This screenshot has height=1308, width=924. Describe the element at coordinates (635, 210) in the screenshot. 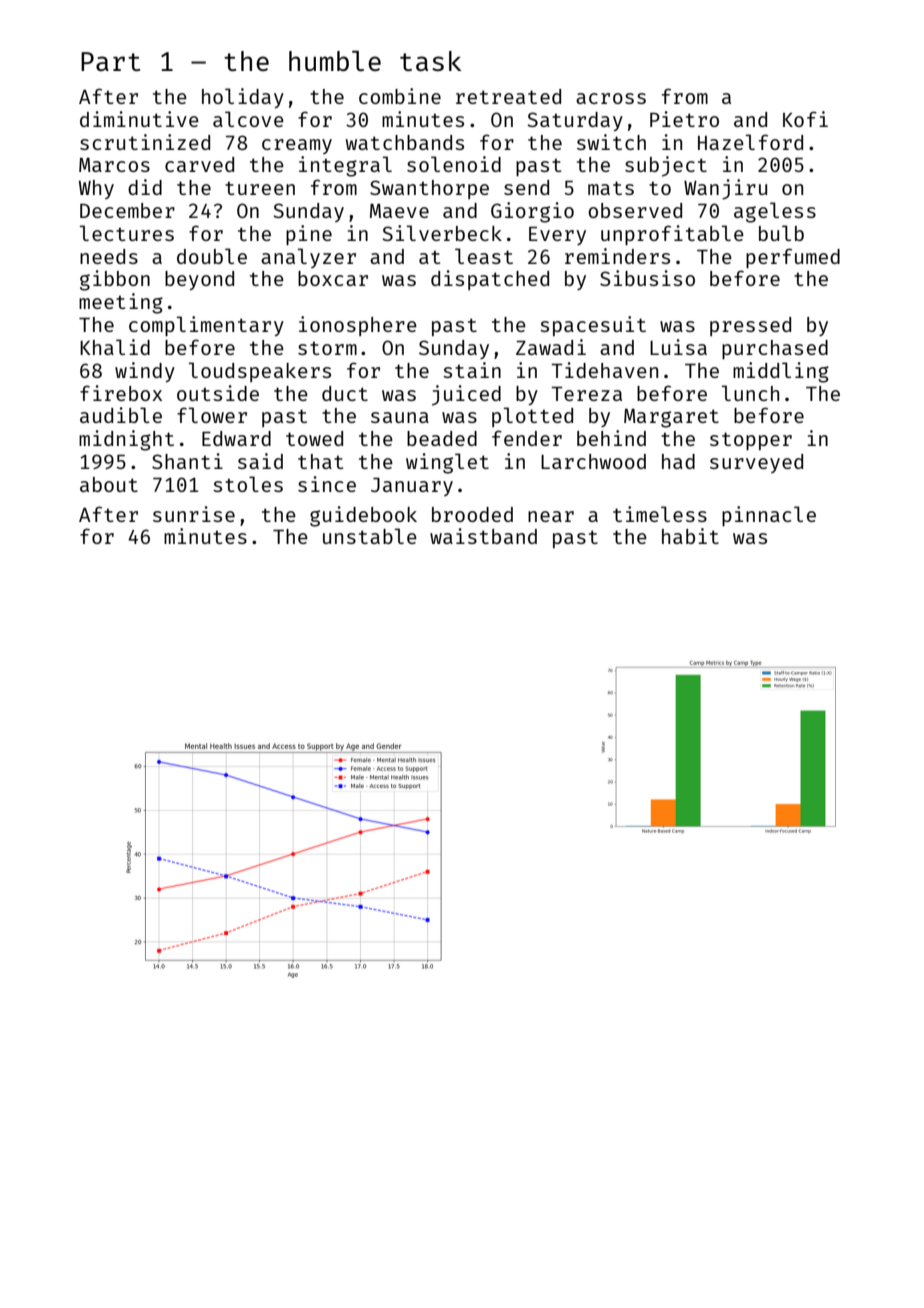

I see `observed` at that location.
